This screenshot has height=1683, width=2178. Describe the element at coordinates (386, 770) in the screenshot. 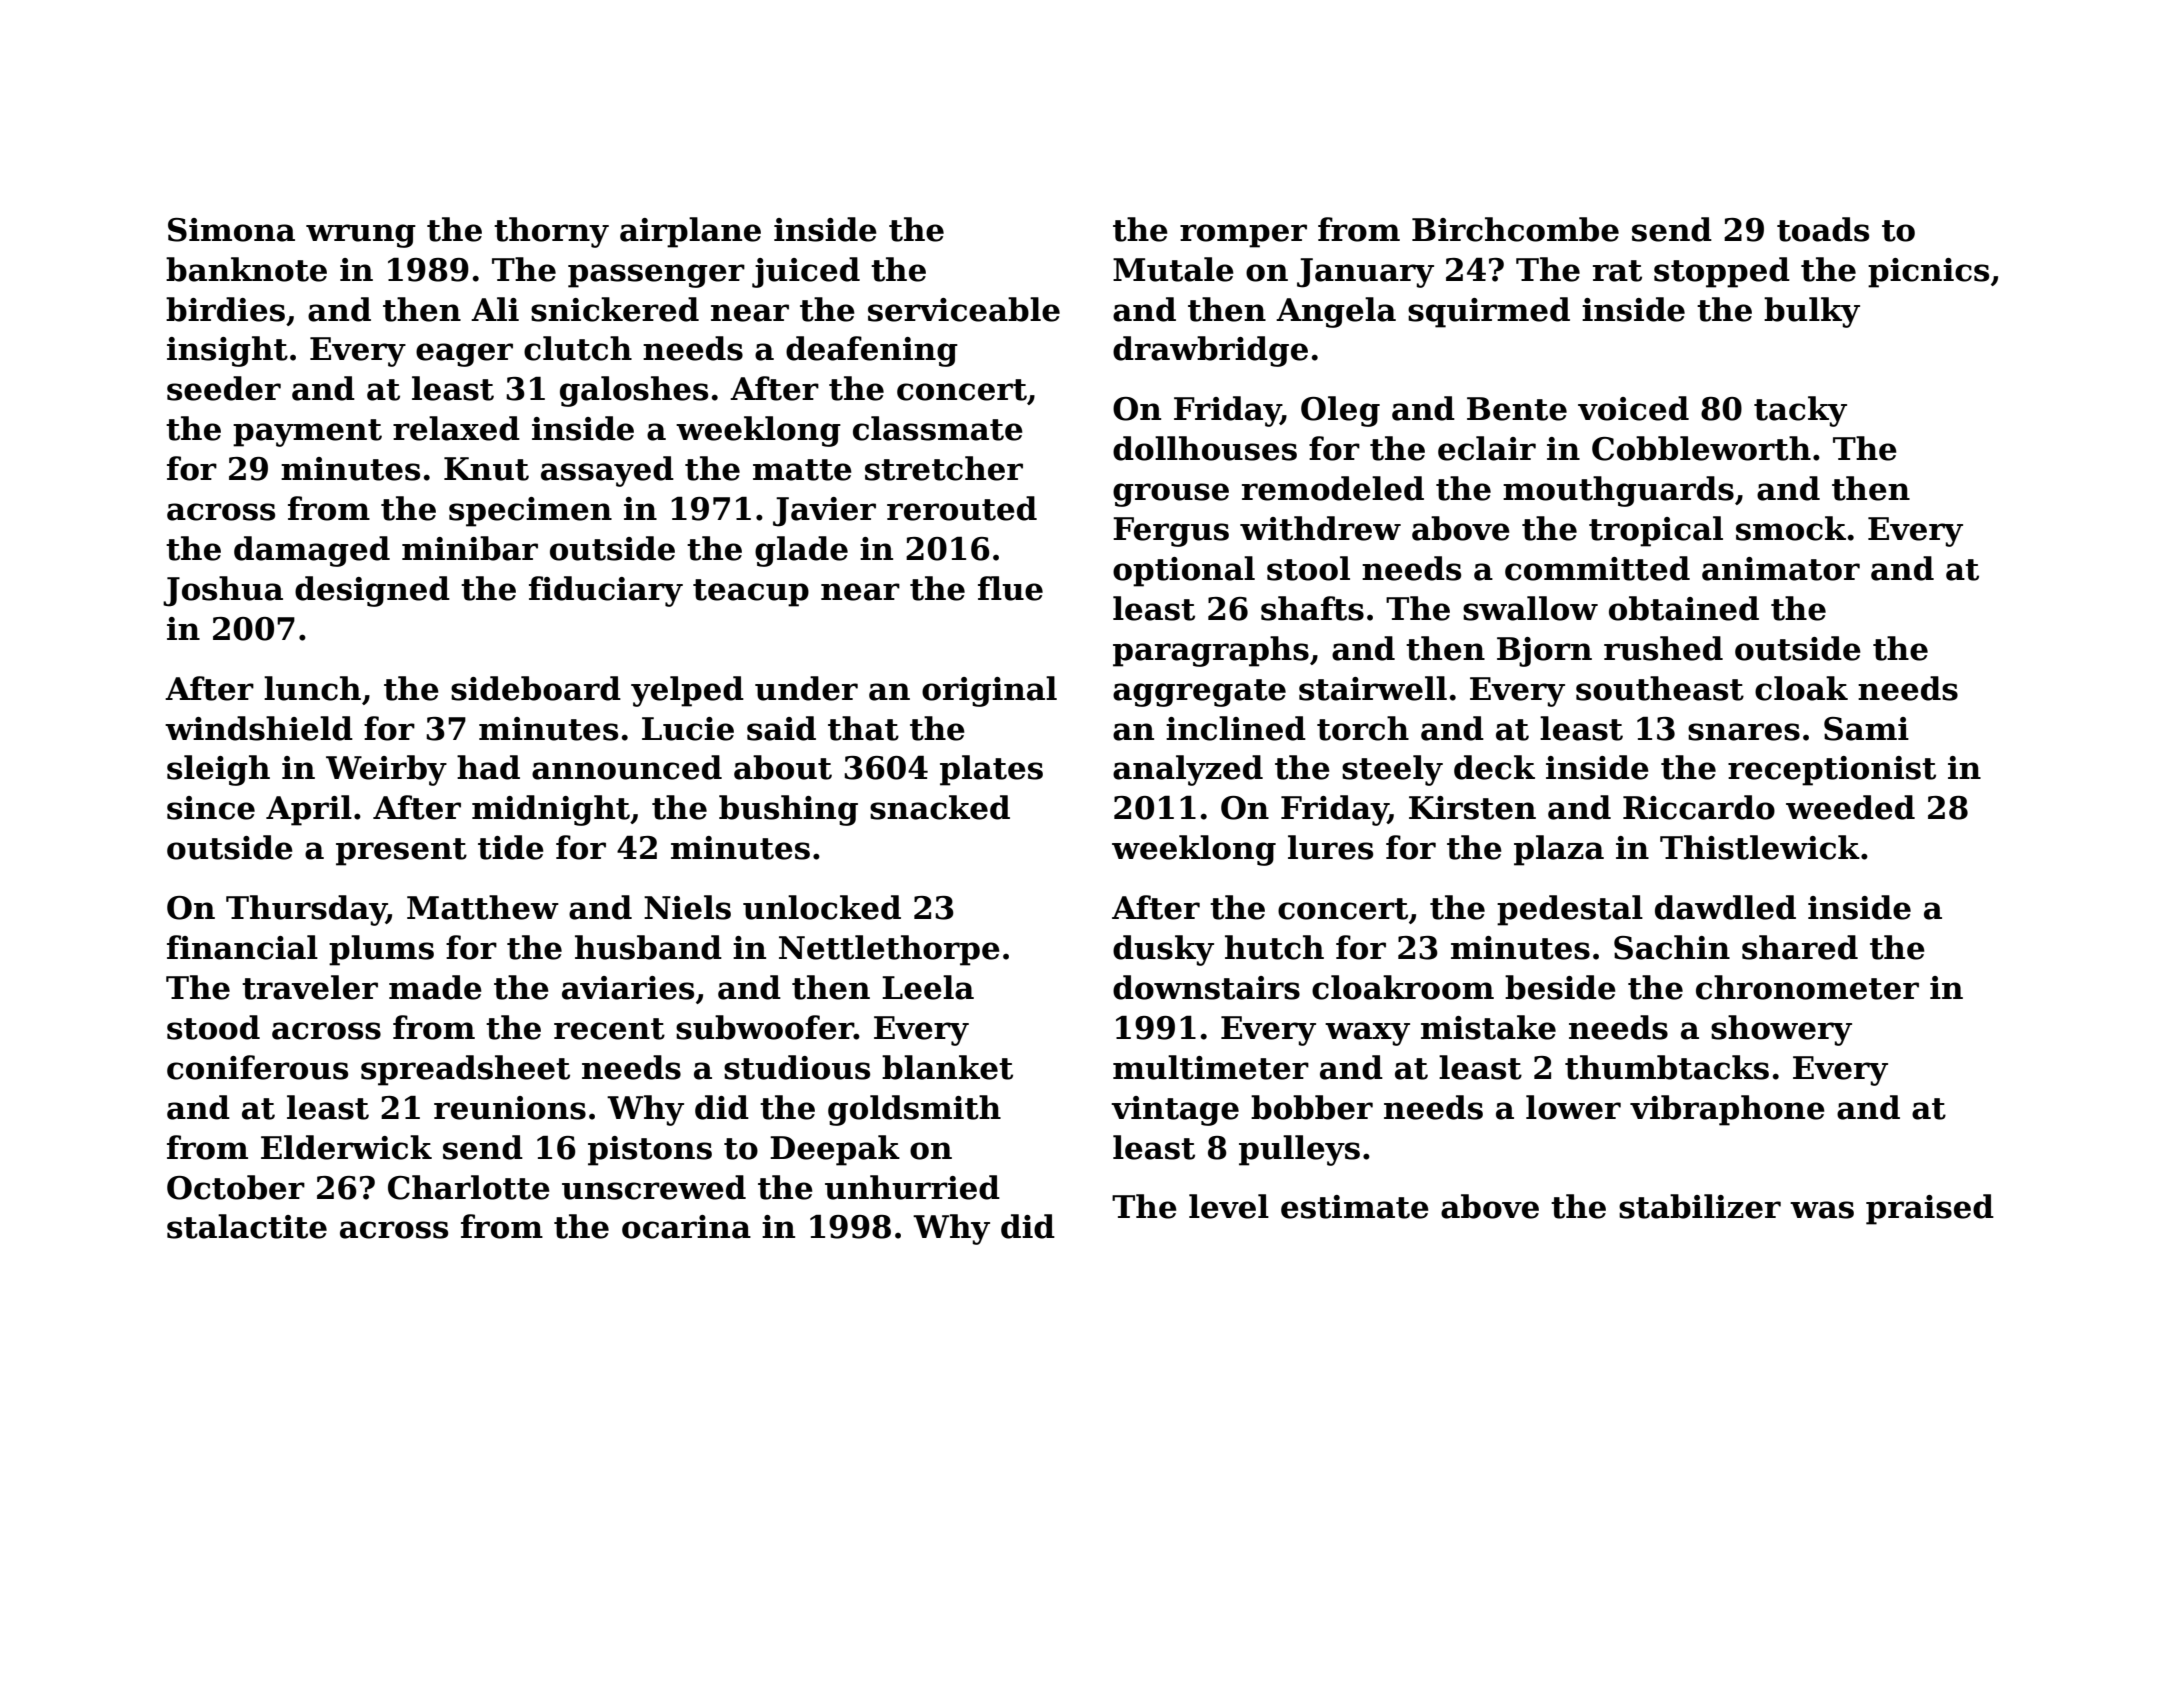

I see `Weirby` at that location.
